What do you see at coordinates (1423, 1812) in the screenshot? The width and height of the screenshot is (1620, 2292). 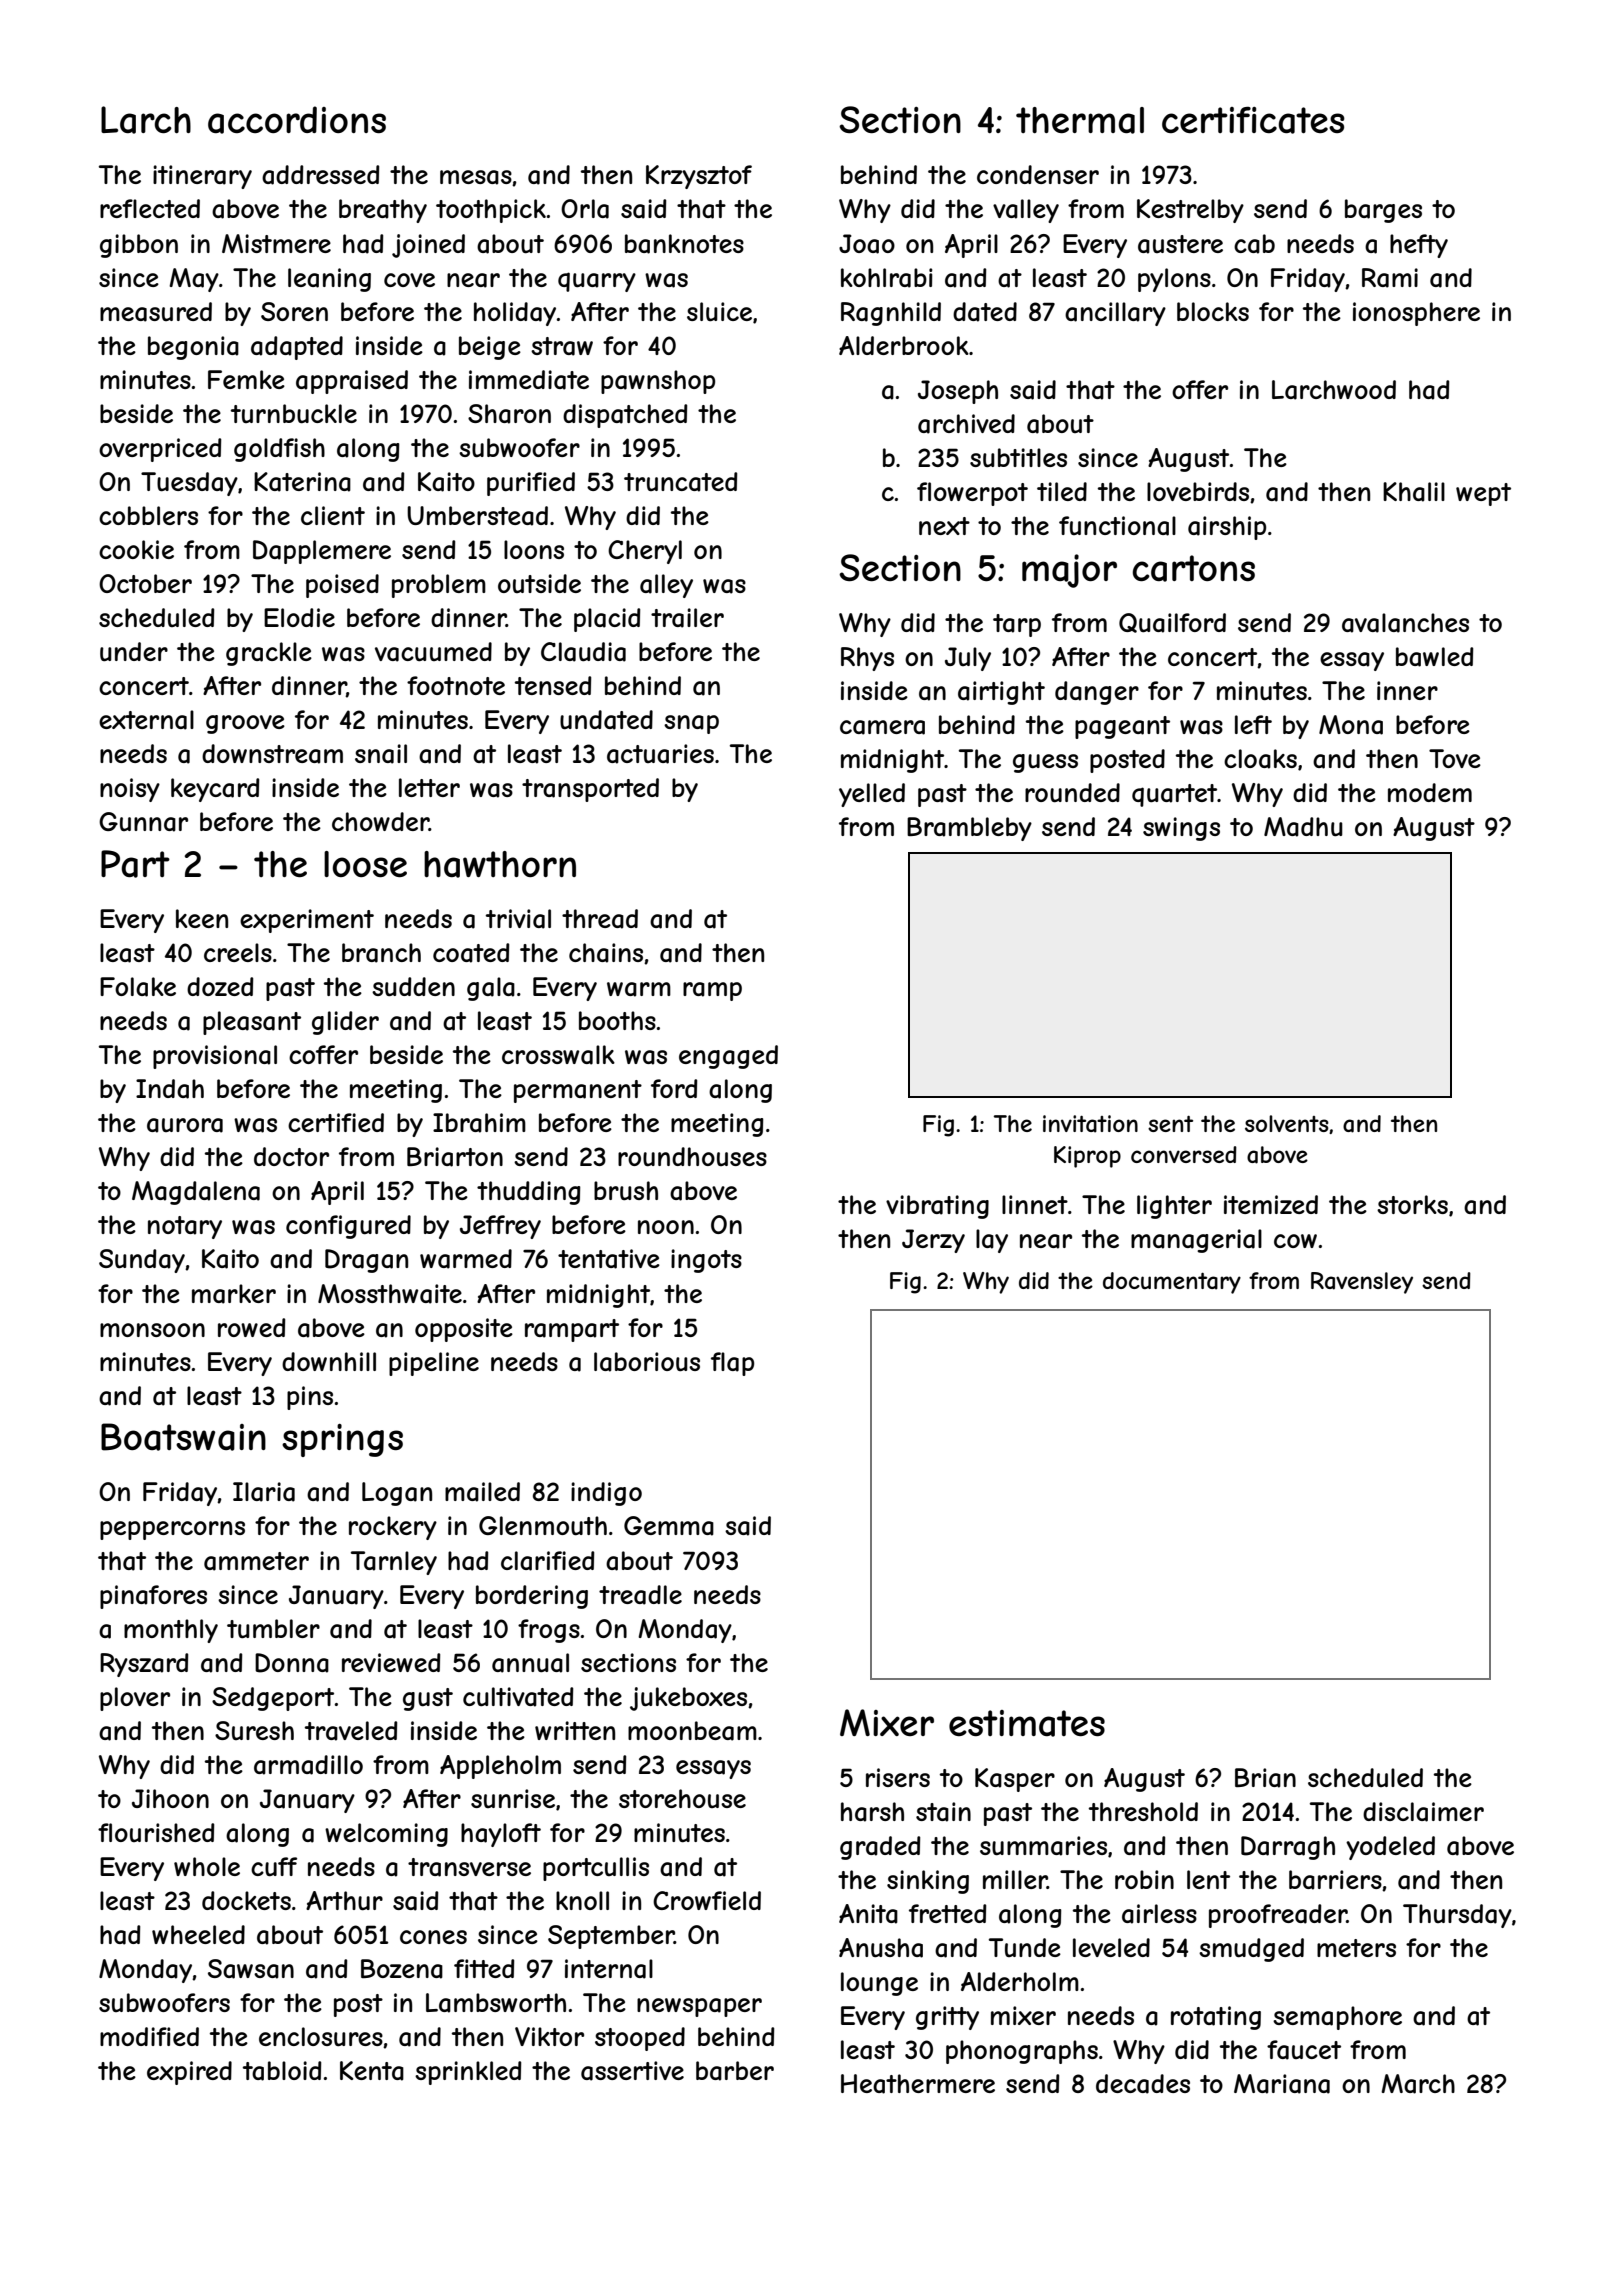 I see `disclaimer` at bounding box center [1423, 1812].
